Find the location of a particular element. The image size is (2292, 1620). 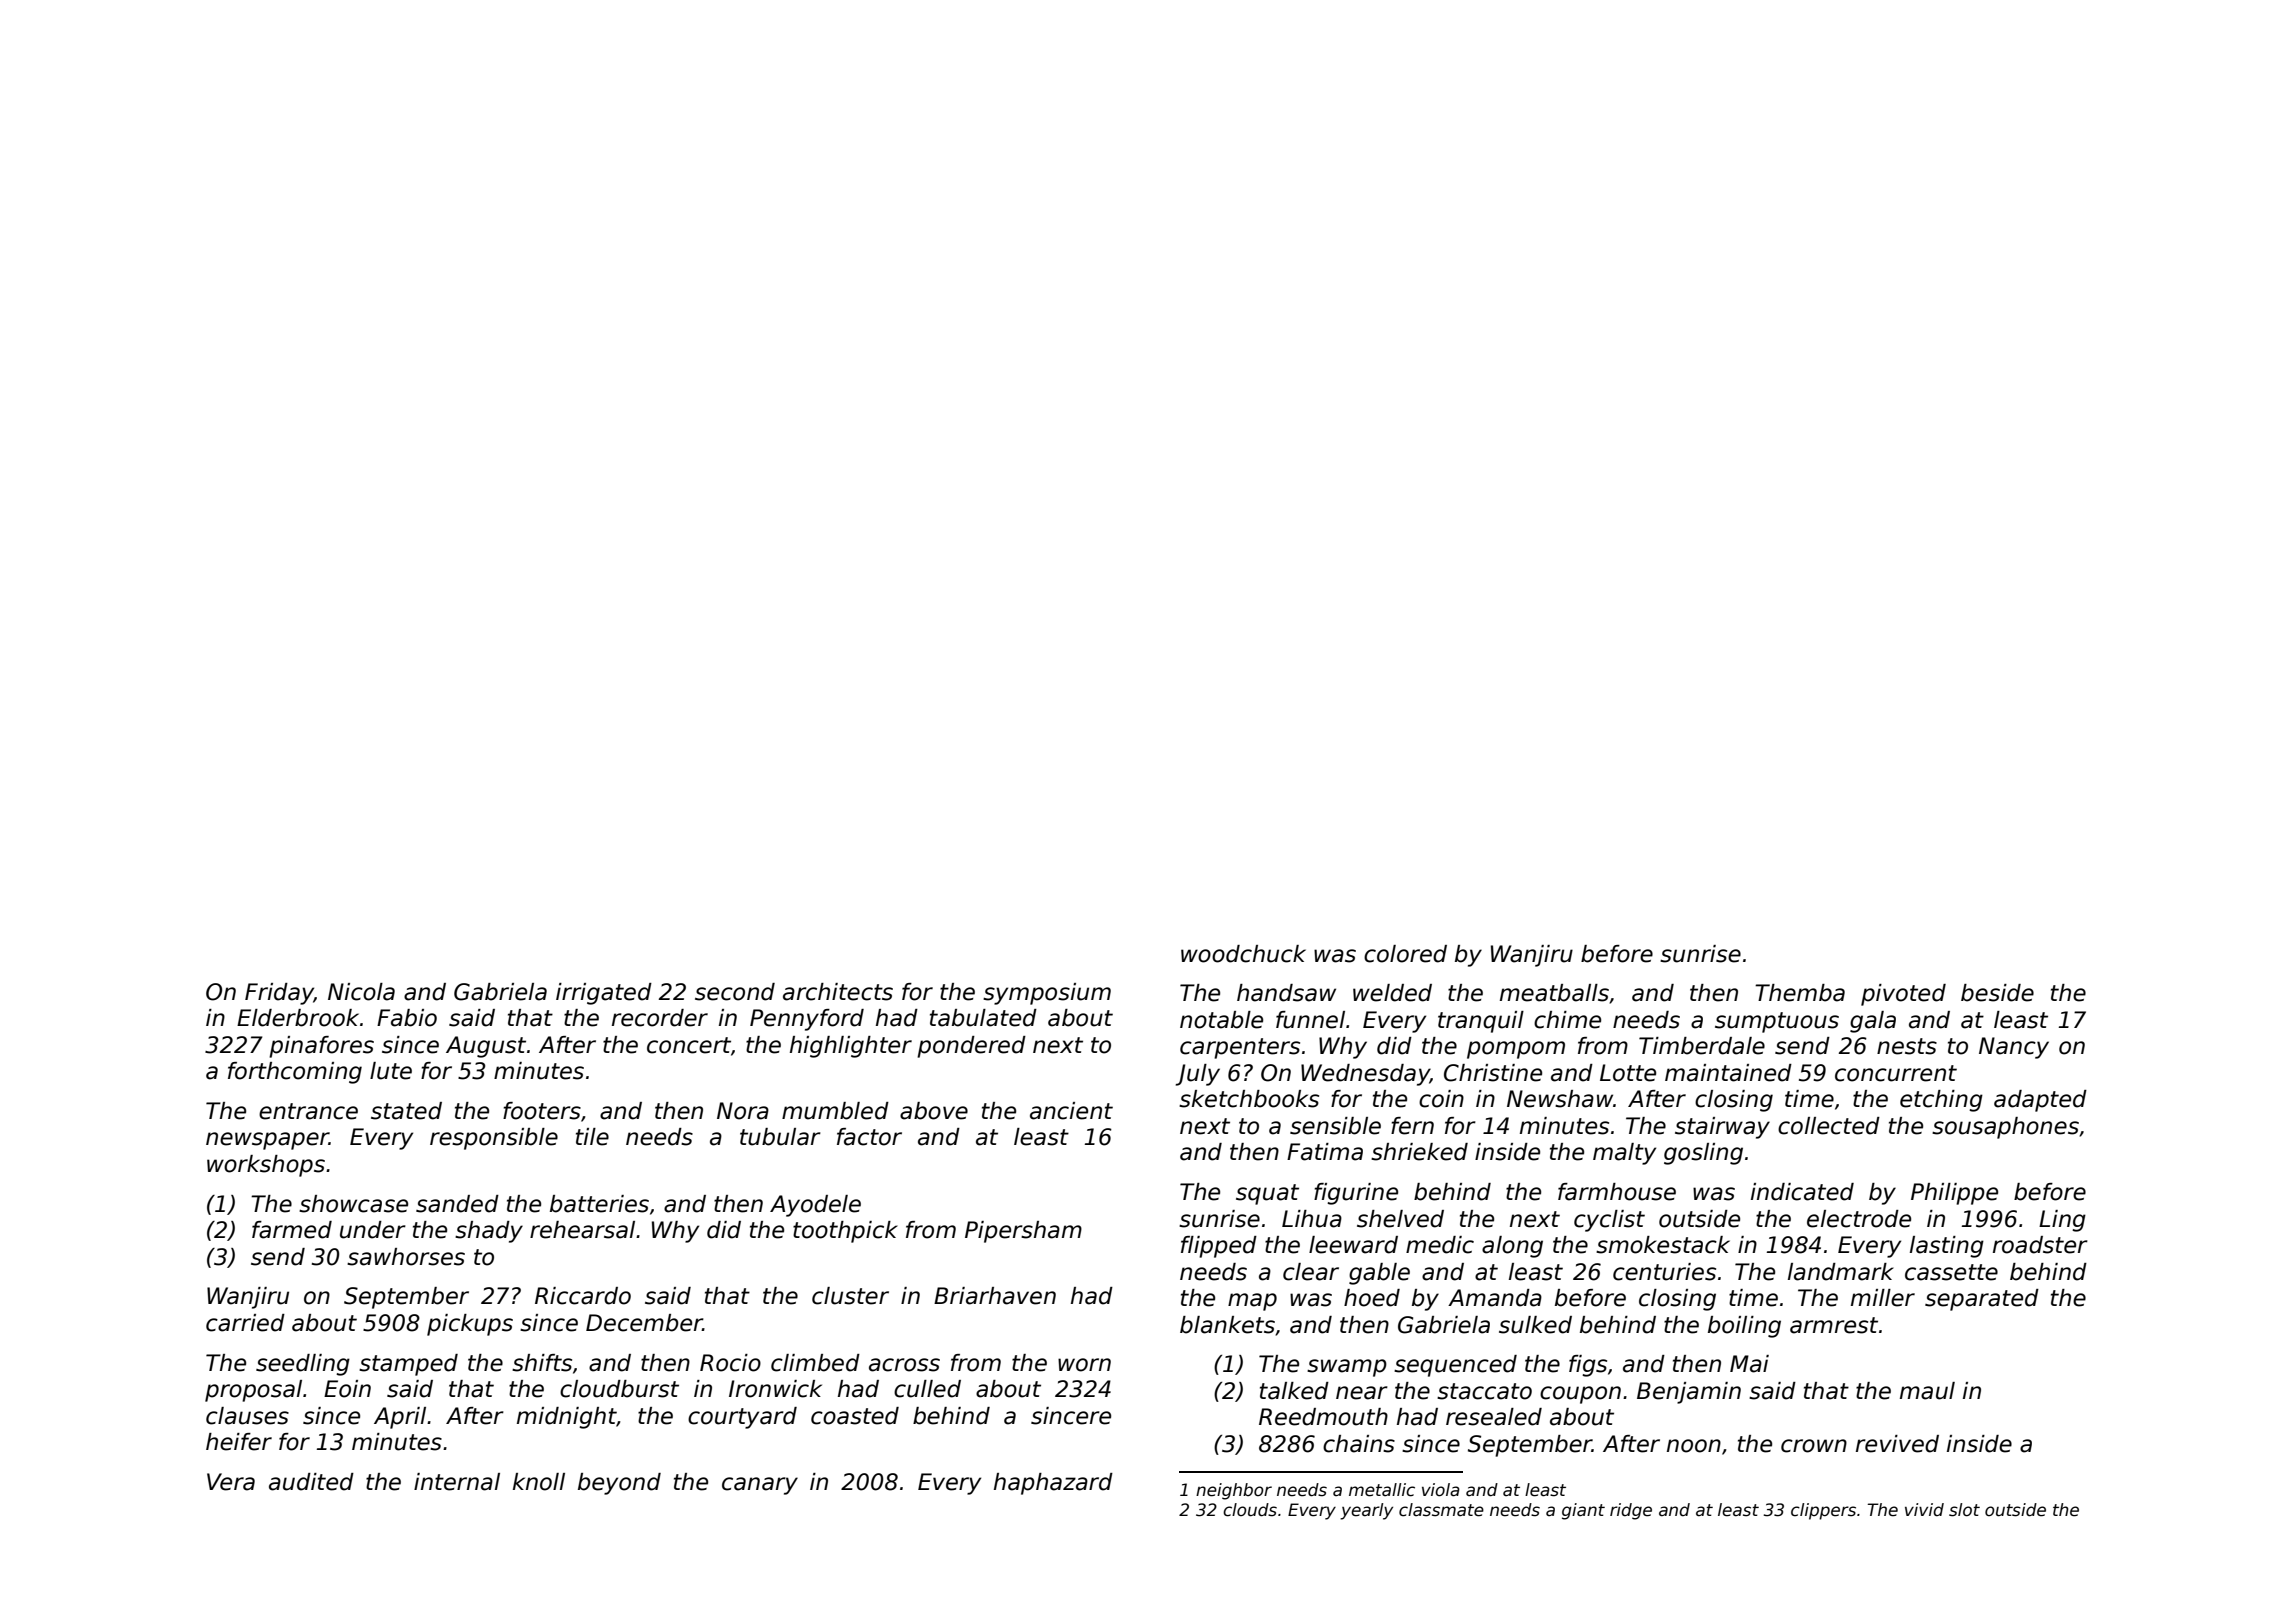

colored is located at coordinates (1405, 954).
